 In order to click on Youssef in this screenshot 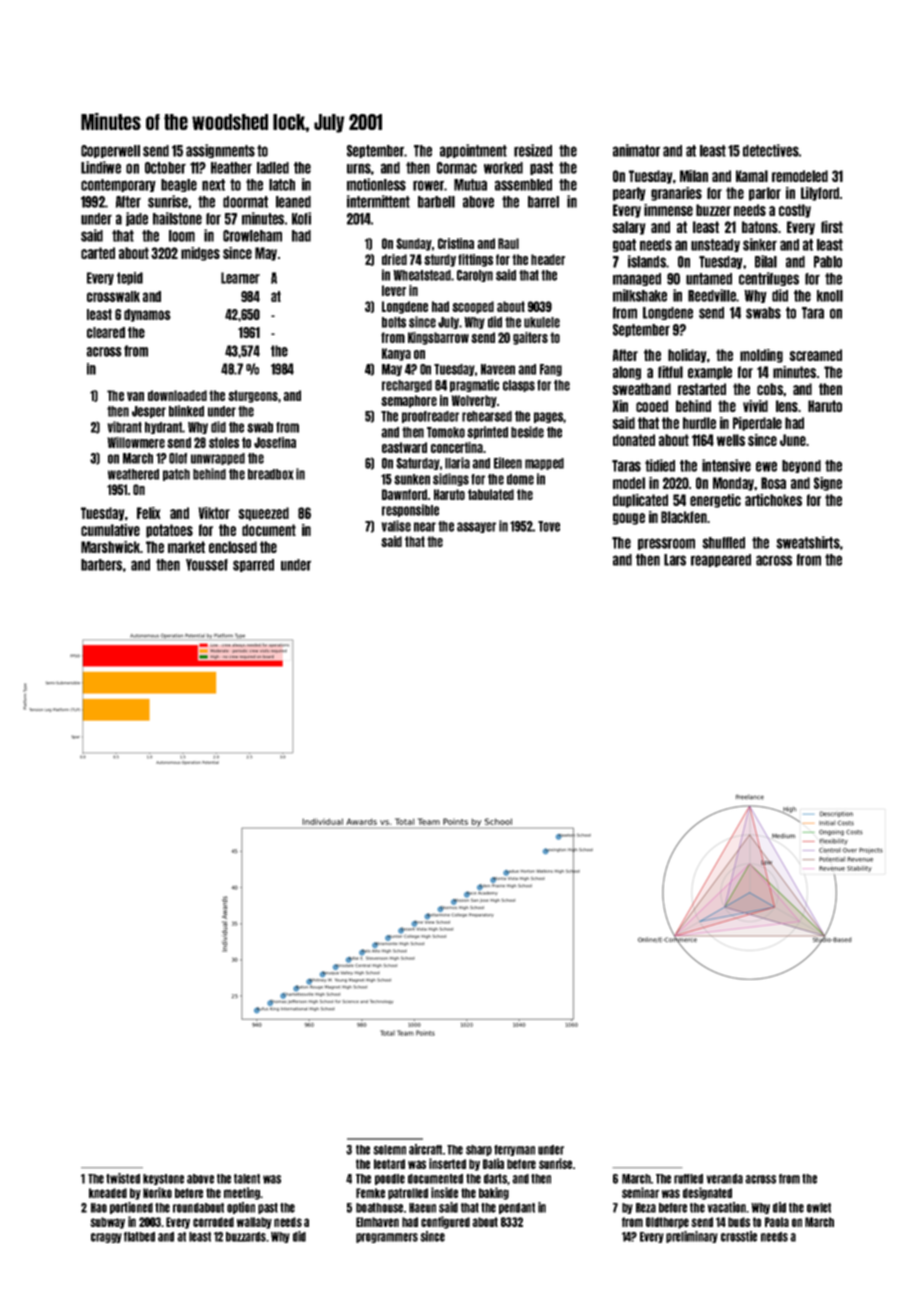, I will do `click(207, 565)`.
